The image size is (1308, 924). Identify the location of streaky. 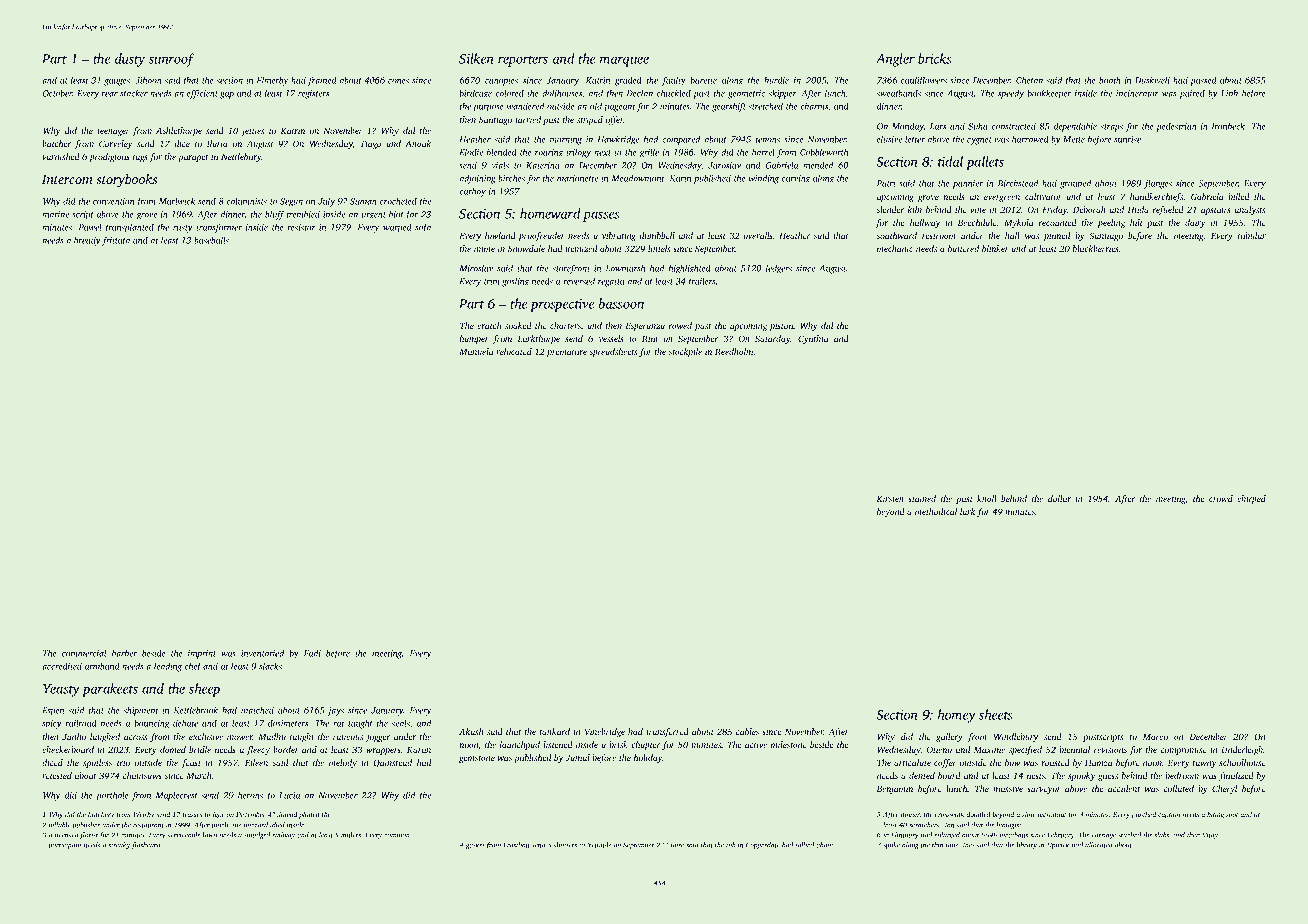
(119, 845).
